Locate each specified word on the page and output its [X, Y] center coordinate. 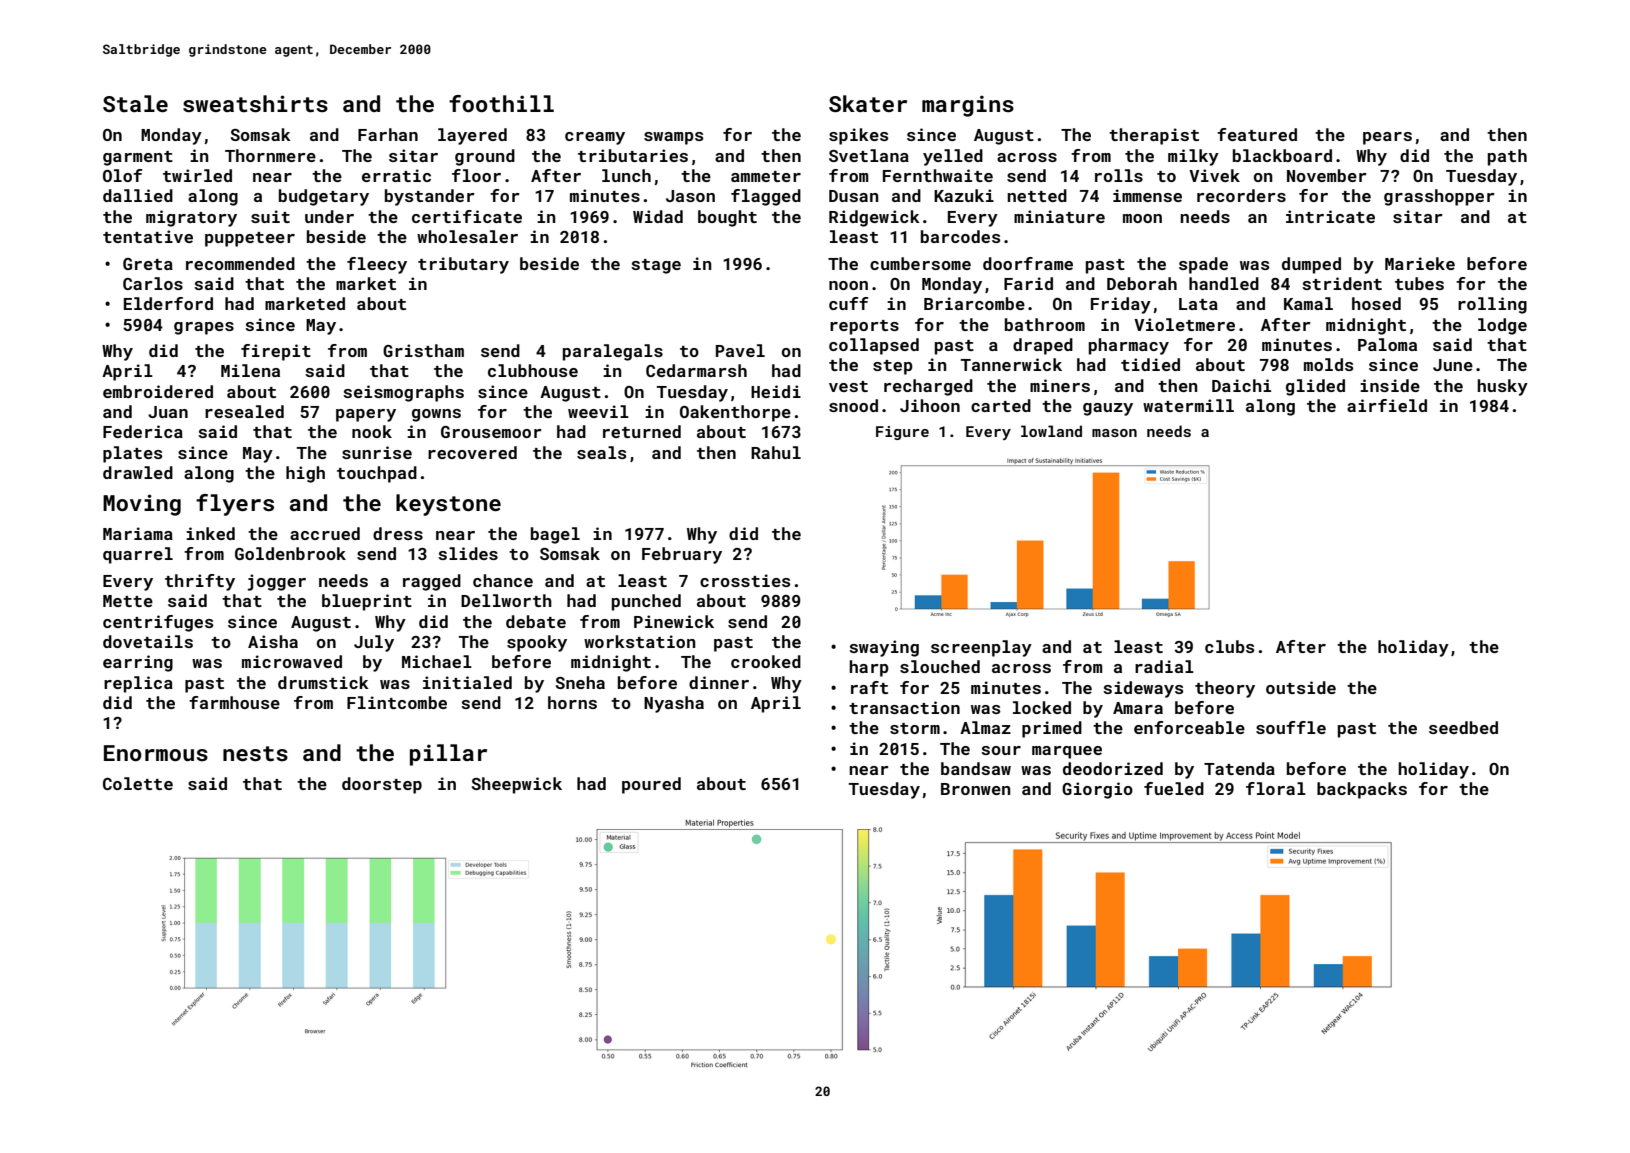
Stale [135, 103]
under [329, 216]
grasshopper [1439, 197]
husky [1502, 387]
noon [848, 285]
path [1507, 157]
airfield [1387, 405]
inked [210, 533]
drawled [138, 472]
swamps [673, 138]
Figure [902, 433]
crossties [745, 580]
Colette [138, 783]
